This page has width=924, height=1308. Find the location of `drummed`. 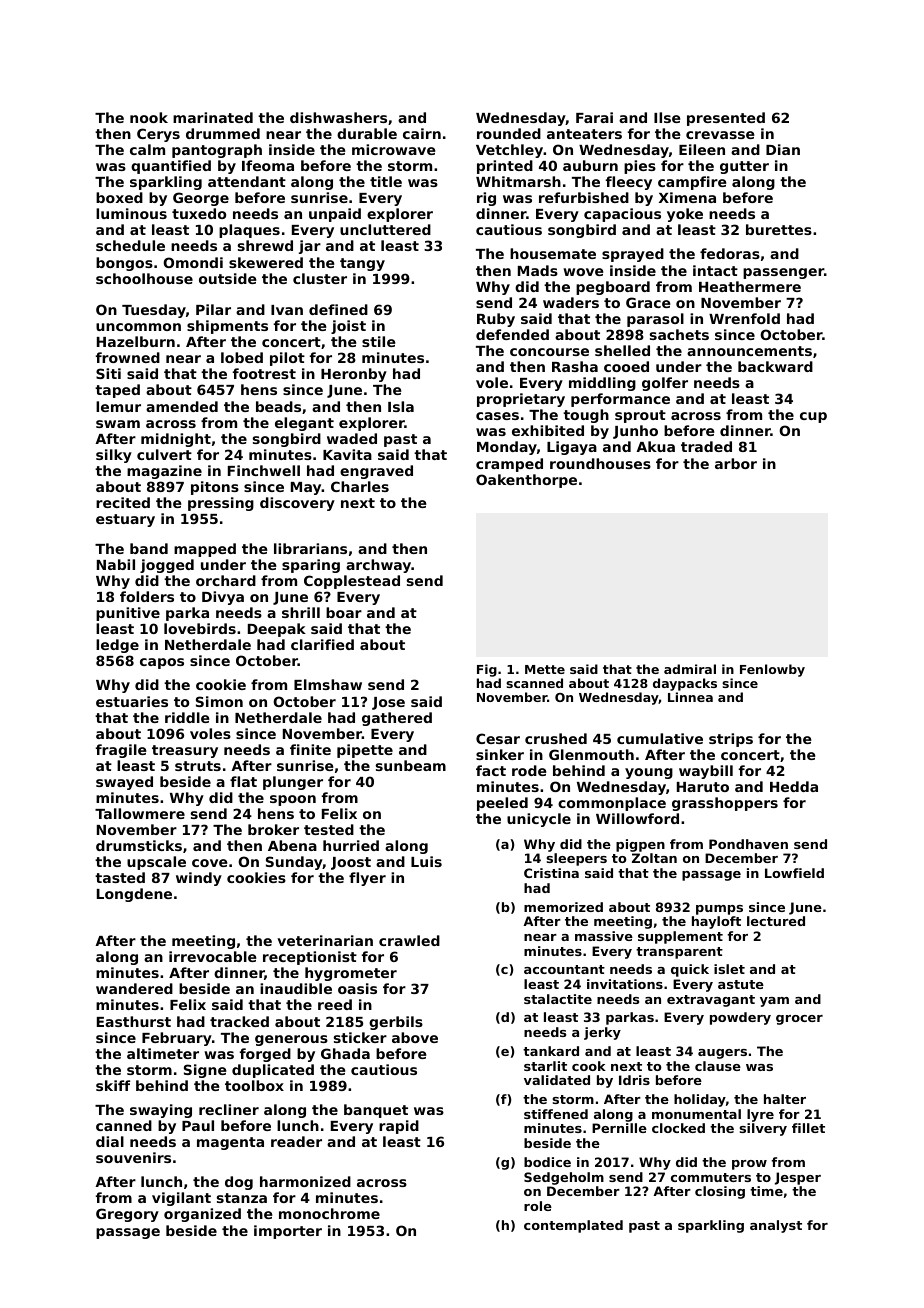

drummed is located at coordinates (223, 133).
